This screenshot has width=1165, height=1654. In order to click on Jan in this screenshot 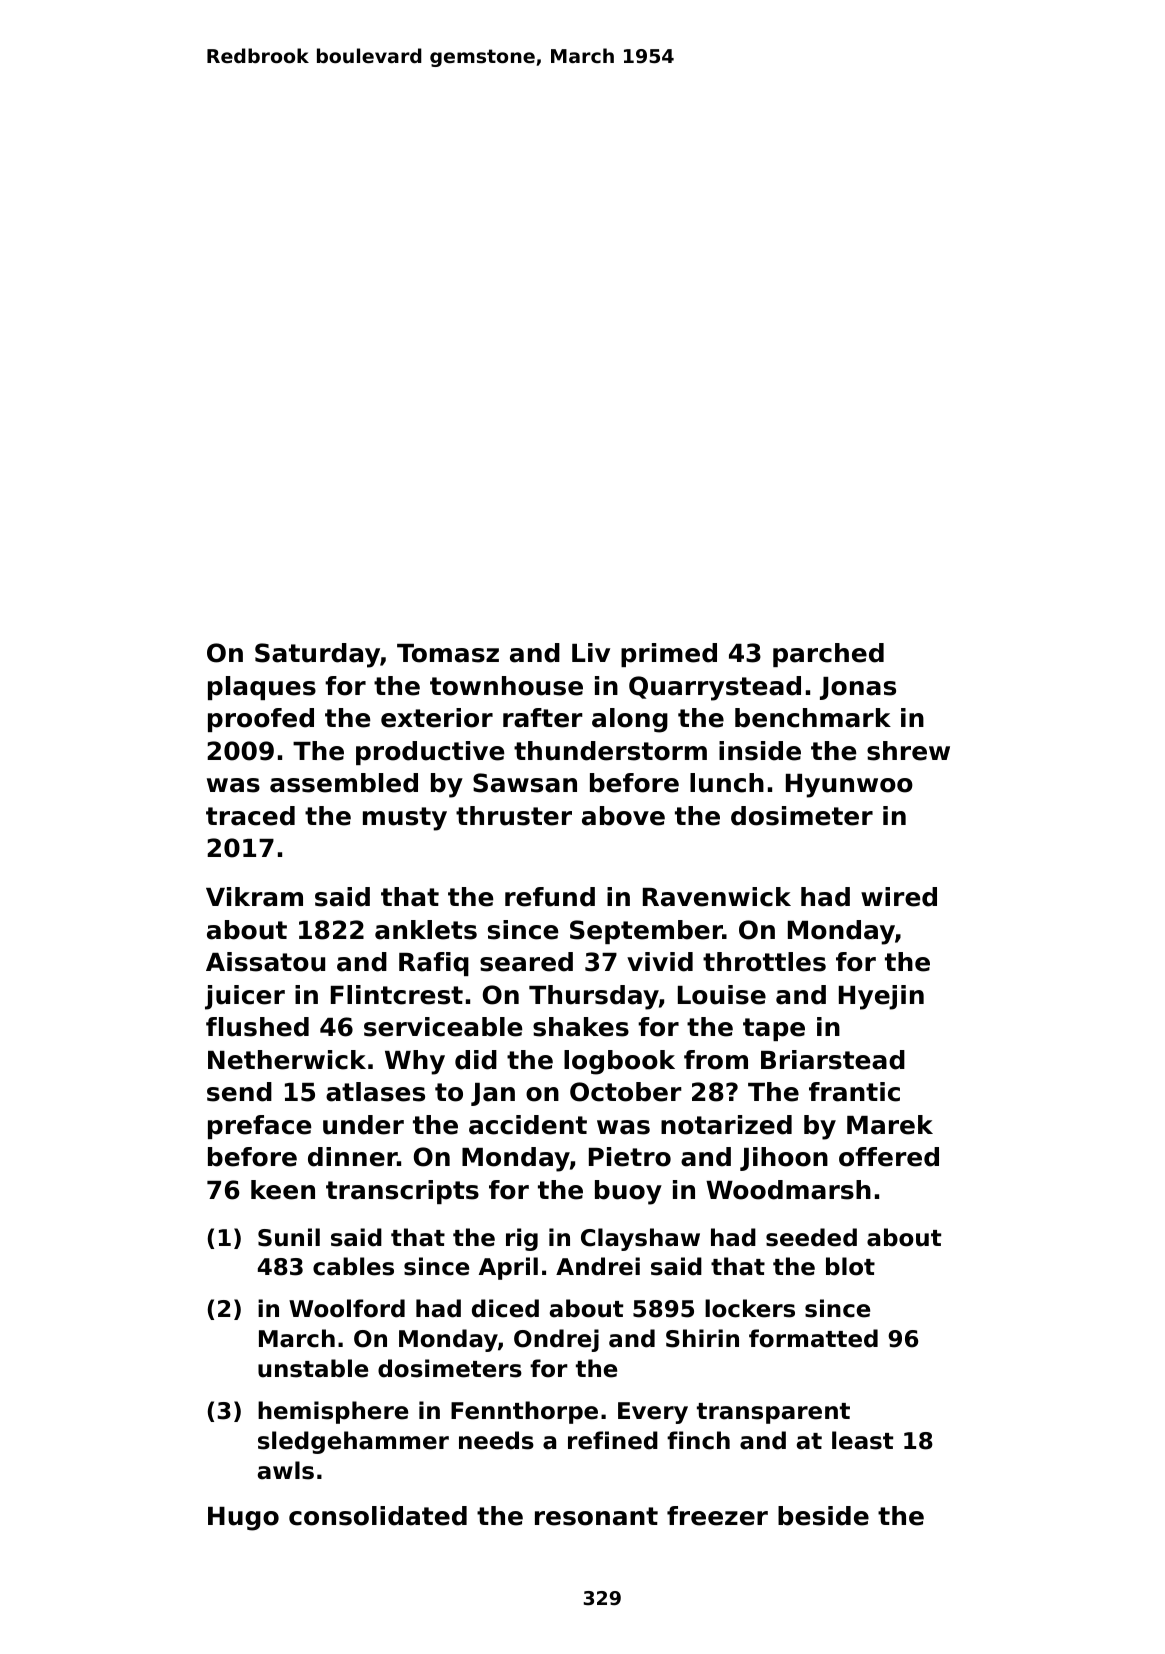, I will do `click(493, 1094)`.
